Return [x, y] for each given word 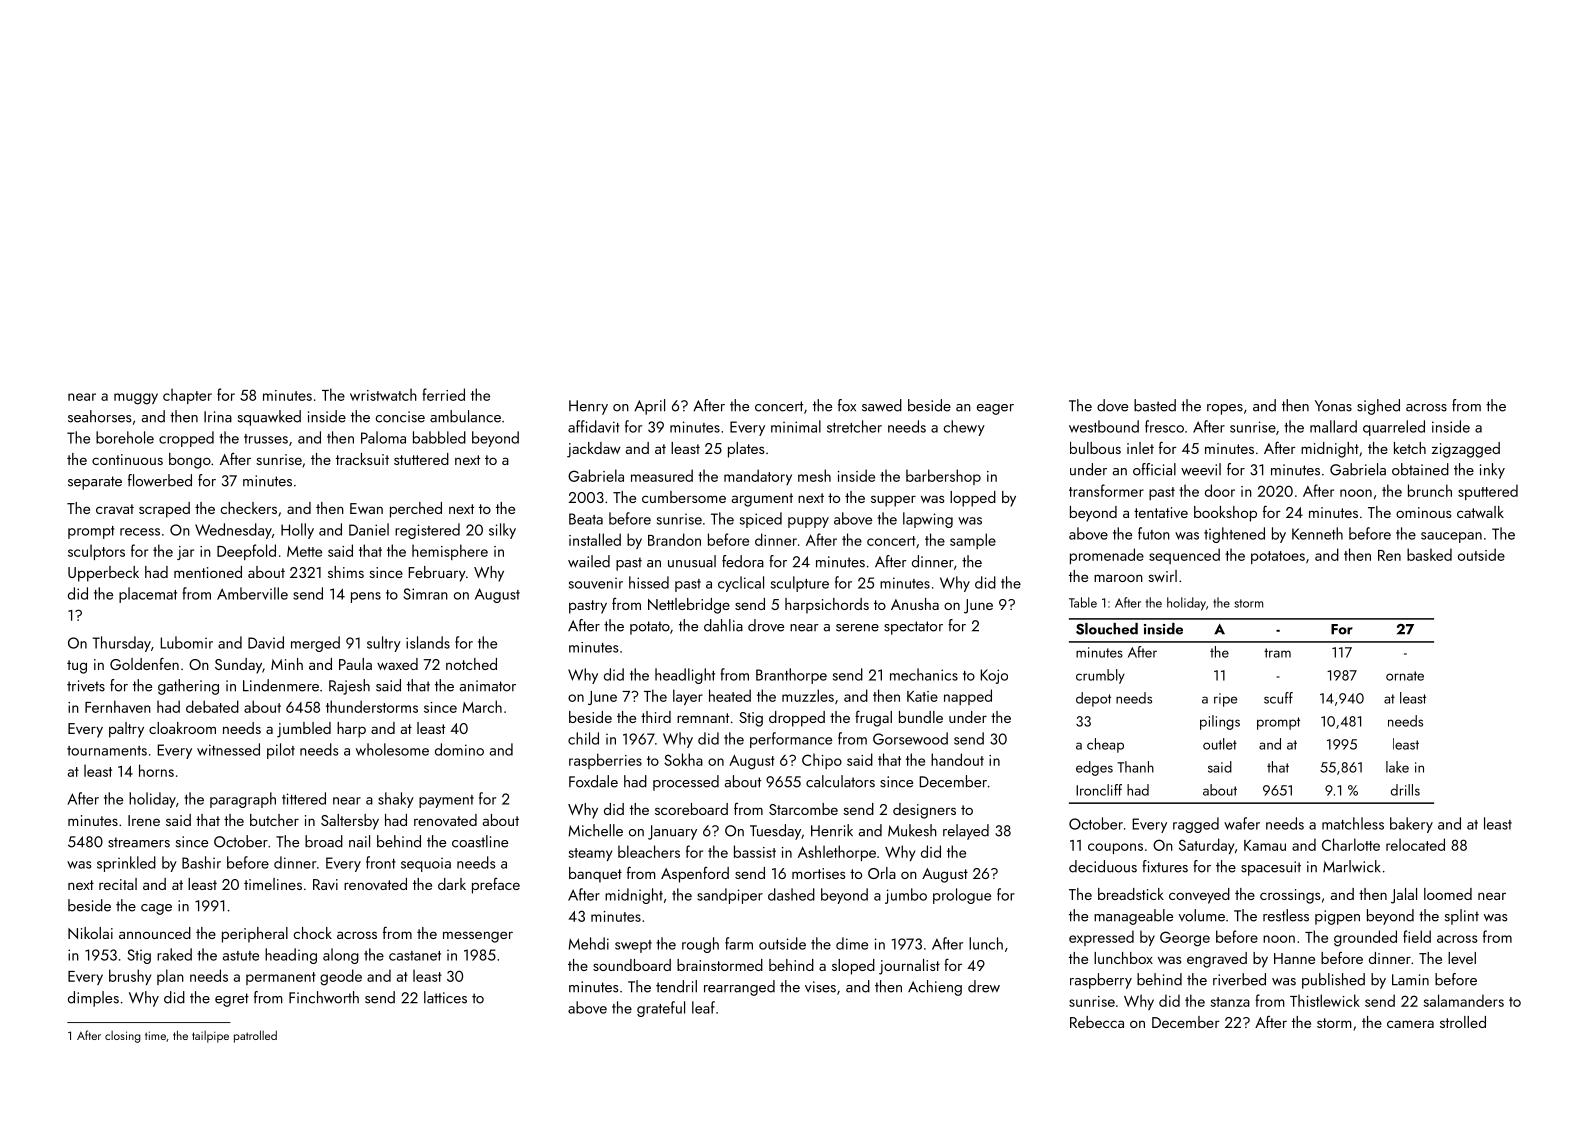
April [649, 407]
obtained [1420, 469]
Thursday [121, 644]
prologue [962, 896]
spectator [913, 628]
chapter [187, 396]
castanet [415, 956]
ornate [1405, 676]
